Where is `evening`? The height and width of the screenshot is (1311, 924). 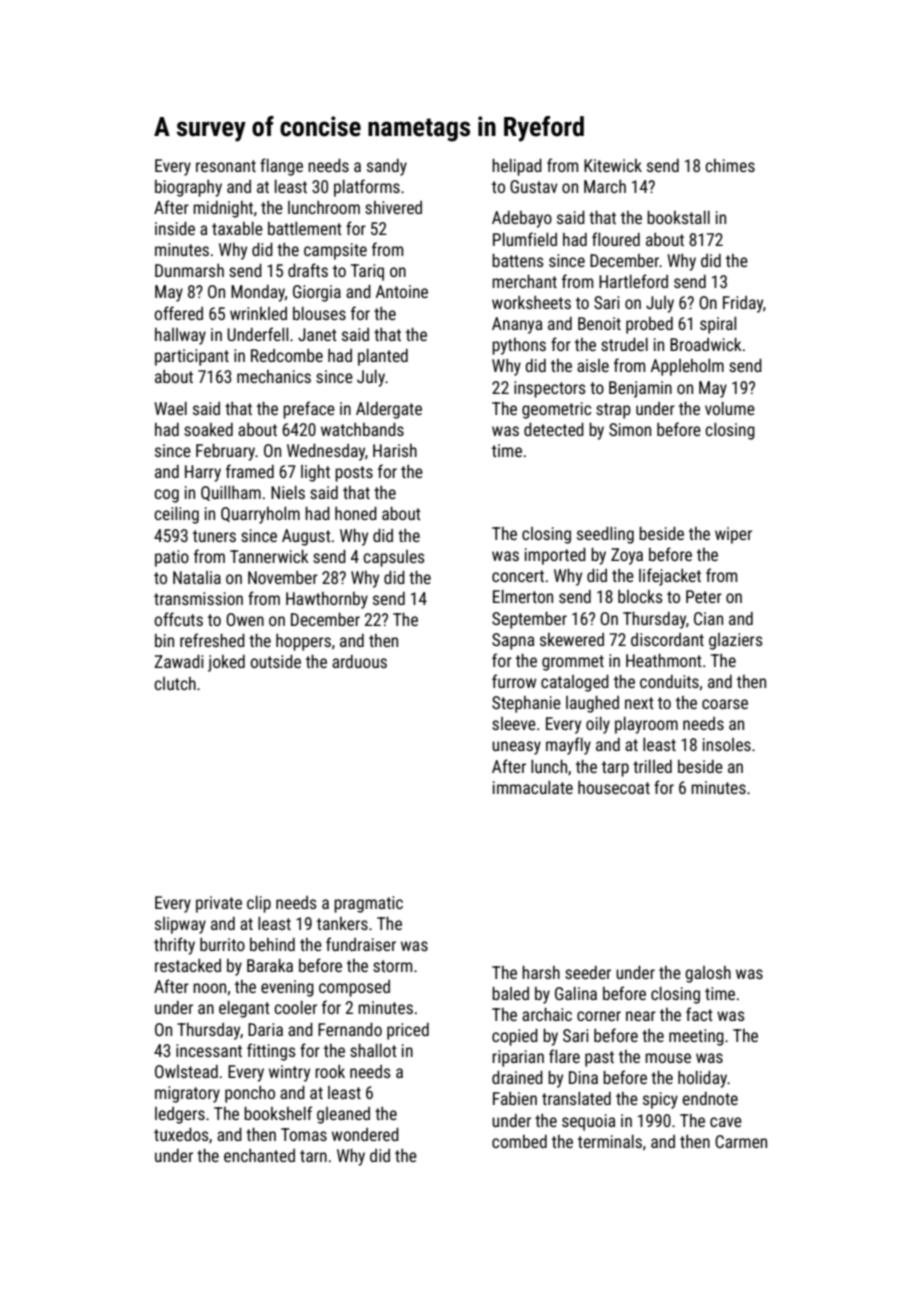 evening is located at coordinates (287, 988).
